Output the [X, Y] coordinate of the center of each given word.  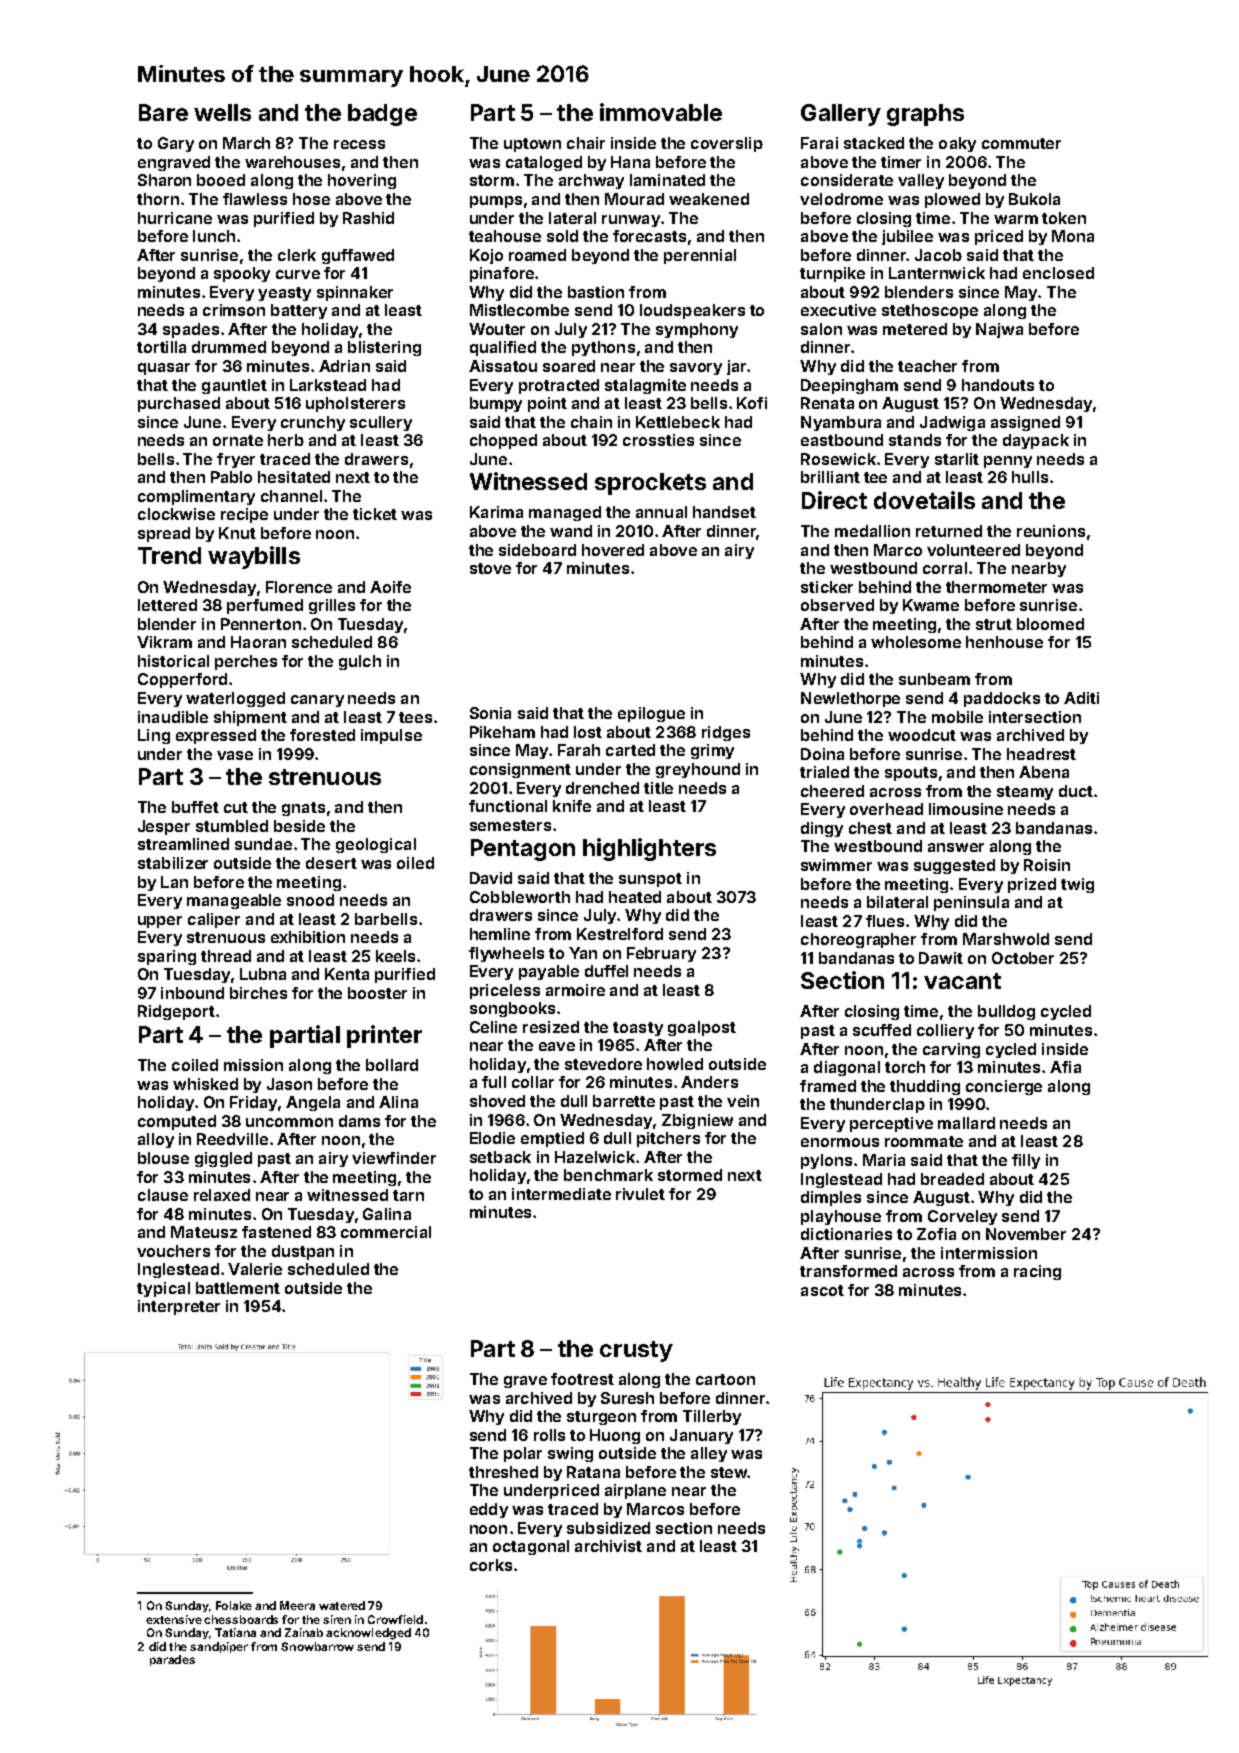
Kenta [347, 974]
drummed [229, 347]
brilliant [830, 477]
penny [1008, 462]
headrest [1041, 754]
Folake [234, 1605]
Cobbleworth [520, 897]
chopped [503, 441]
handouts [998, 385]
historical [173, 661]
